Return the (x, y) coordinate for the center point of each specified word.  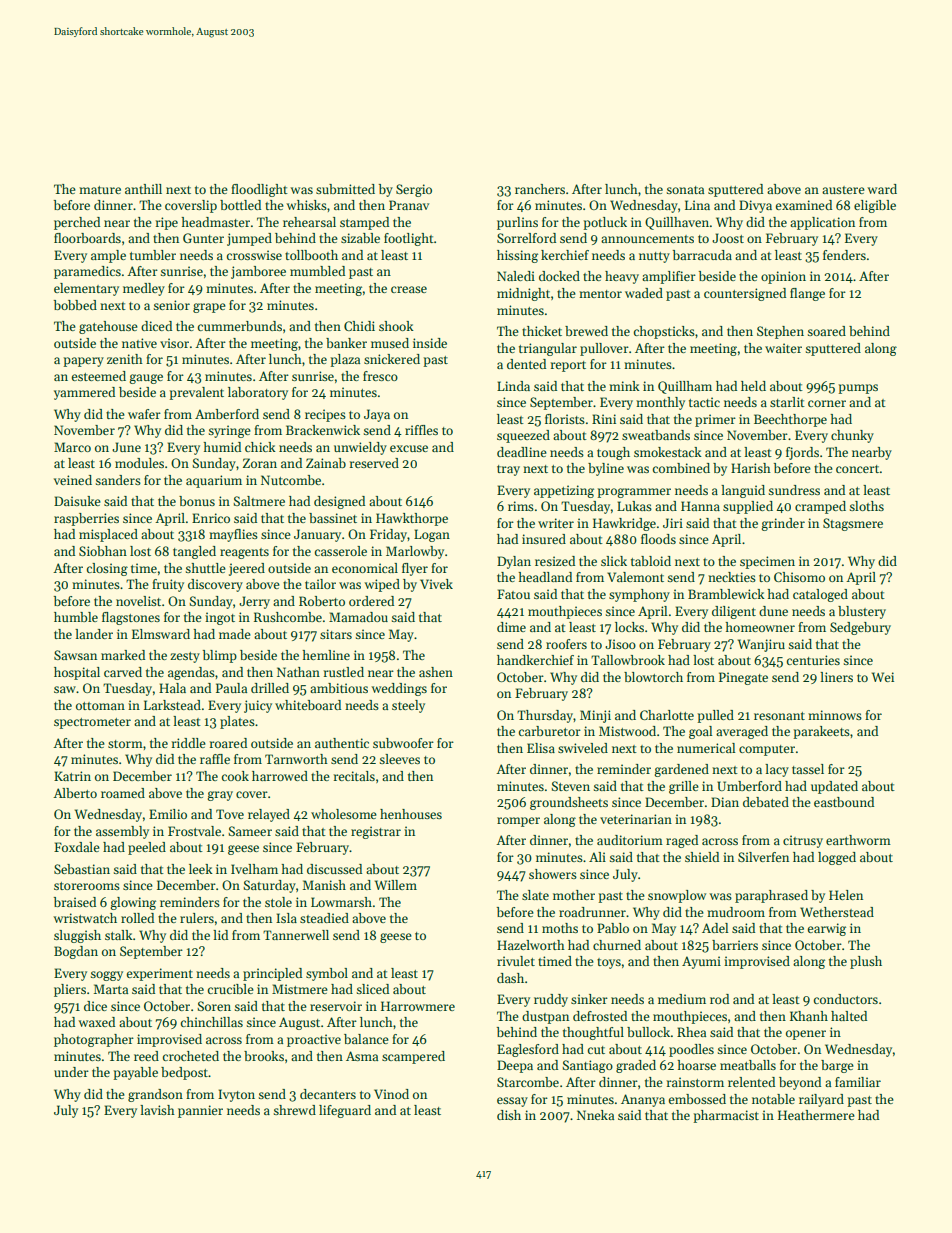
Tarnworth (296, 759)
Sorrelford (526, 238)
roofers (566, 644)
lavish (157, 1110)
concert (858, 469)
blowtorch (653, 677)
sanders (118, 480)
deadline (522, 452)
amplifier (669, 277)
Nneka (595, 1115)
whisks (306, 205)
